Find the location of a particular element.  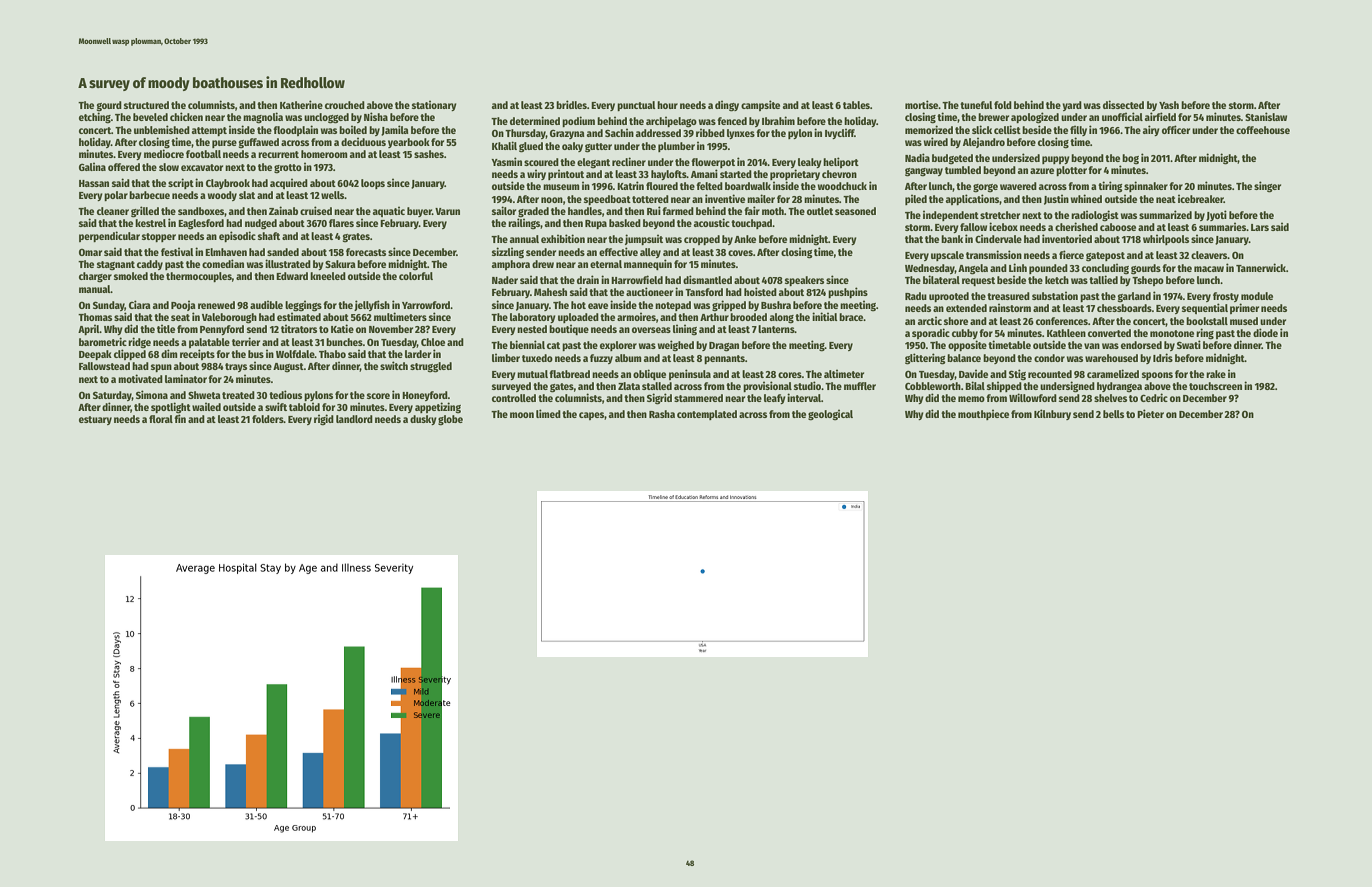

bridles is located at coordinates (571, 104).
